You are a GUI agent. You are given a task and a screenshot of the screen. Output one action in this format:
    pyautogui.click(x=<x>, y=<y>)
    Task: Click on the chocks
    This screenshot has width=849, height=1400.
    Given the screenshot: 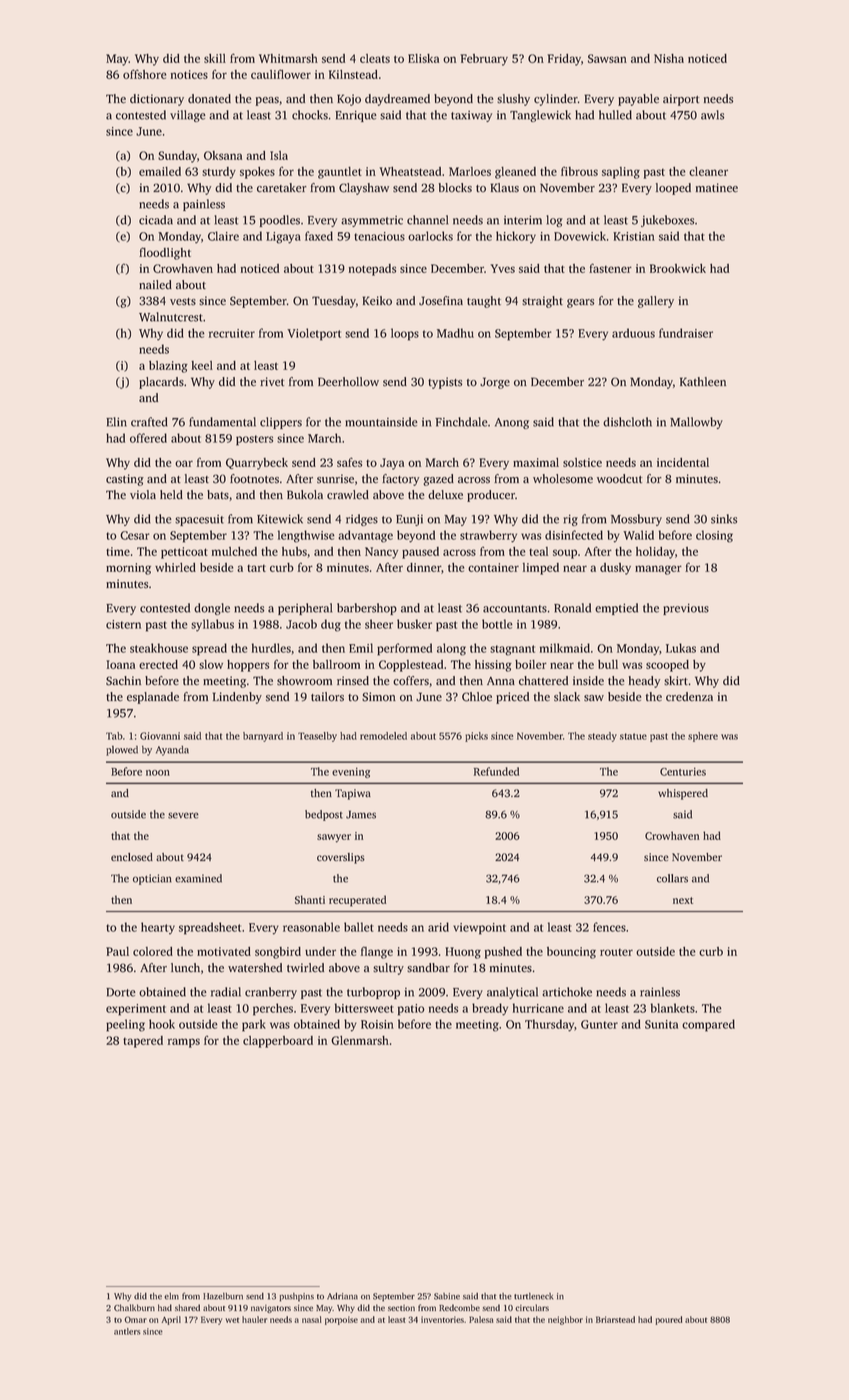 What is the action you would take?
    pyautogui.click(x=310, y=115)
